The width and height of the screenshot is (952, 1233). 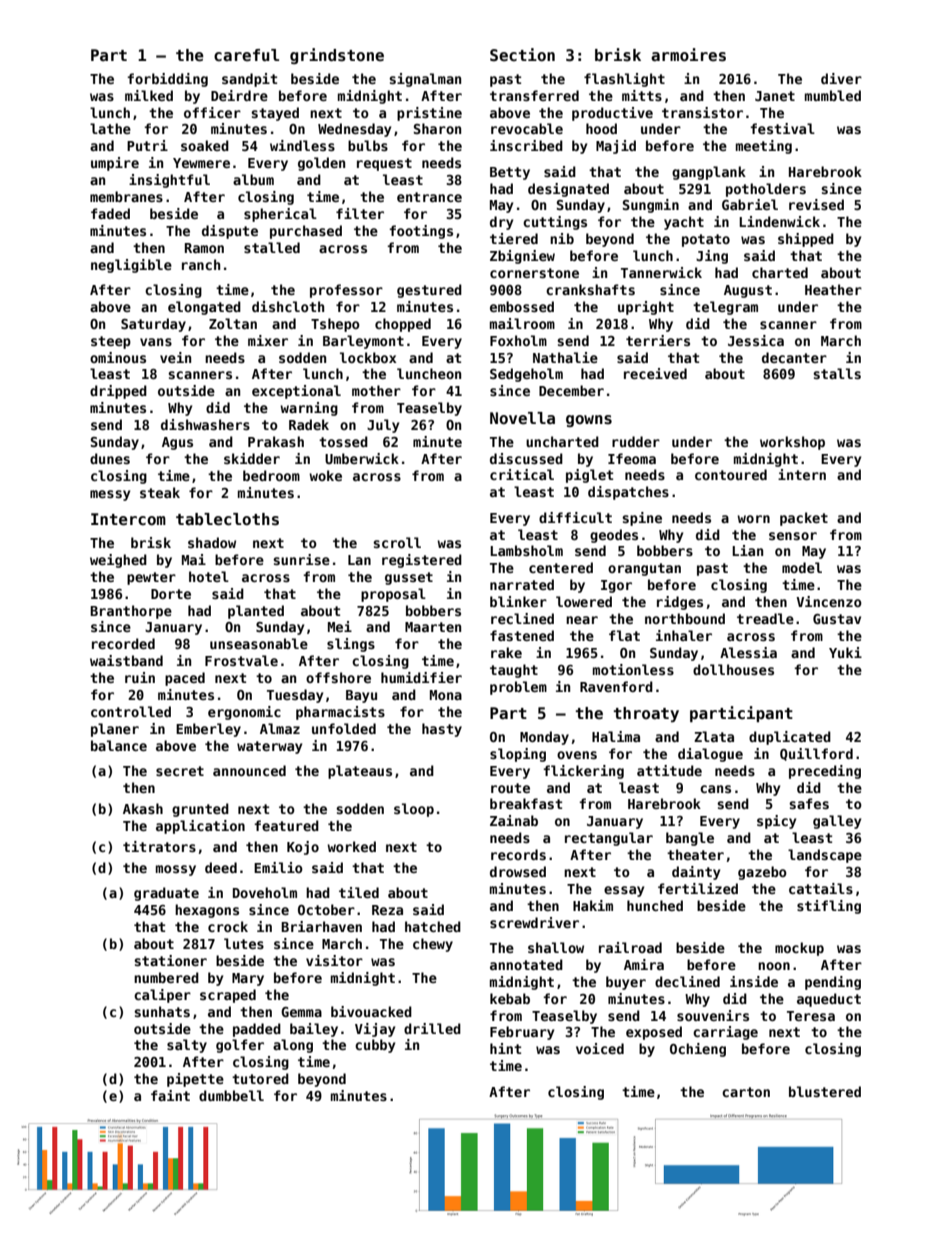 I want to click on recorded, so click(x=123, y=643).
